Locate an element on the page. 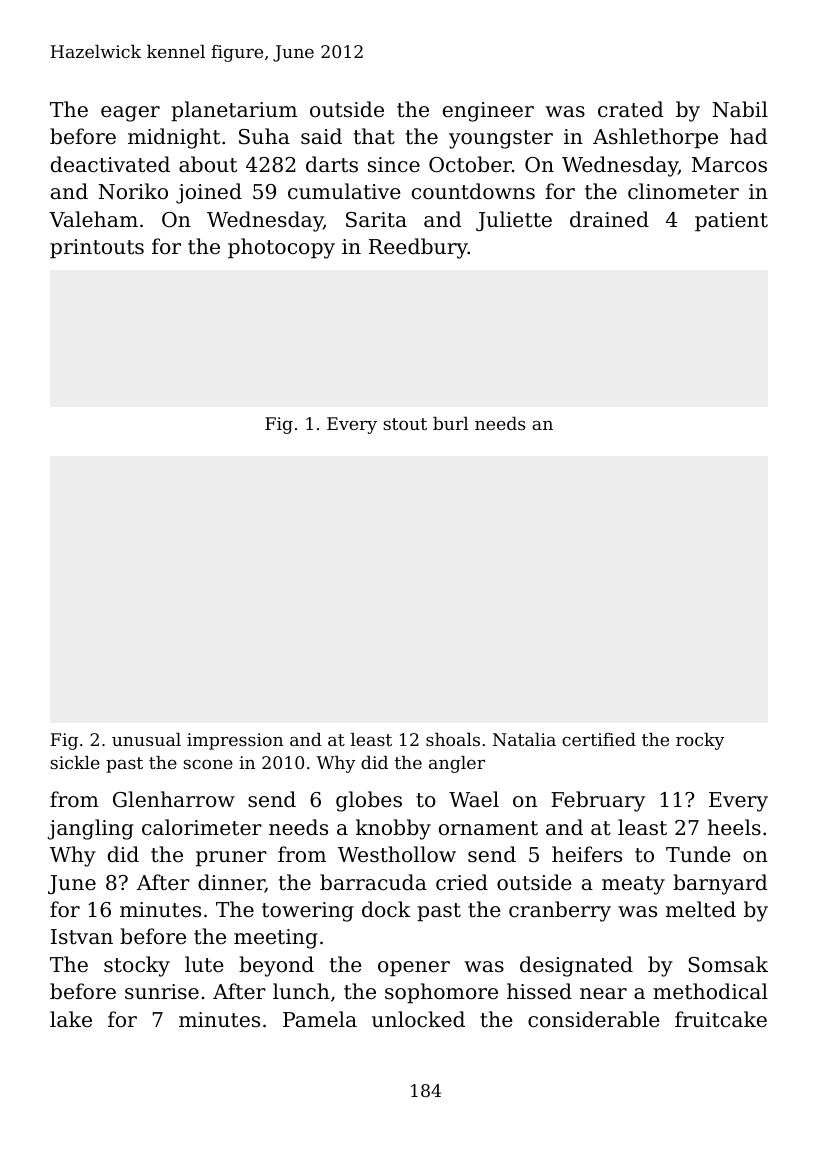 Image resolution: width=818 pixels, height=1160 pixels. lake is located at coordinates (71, 1019).
